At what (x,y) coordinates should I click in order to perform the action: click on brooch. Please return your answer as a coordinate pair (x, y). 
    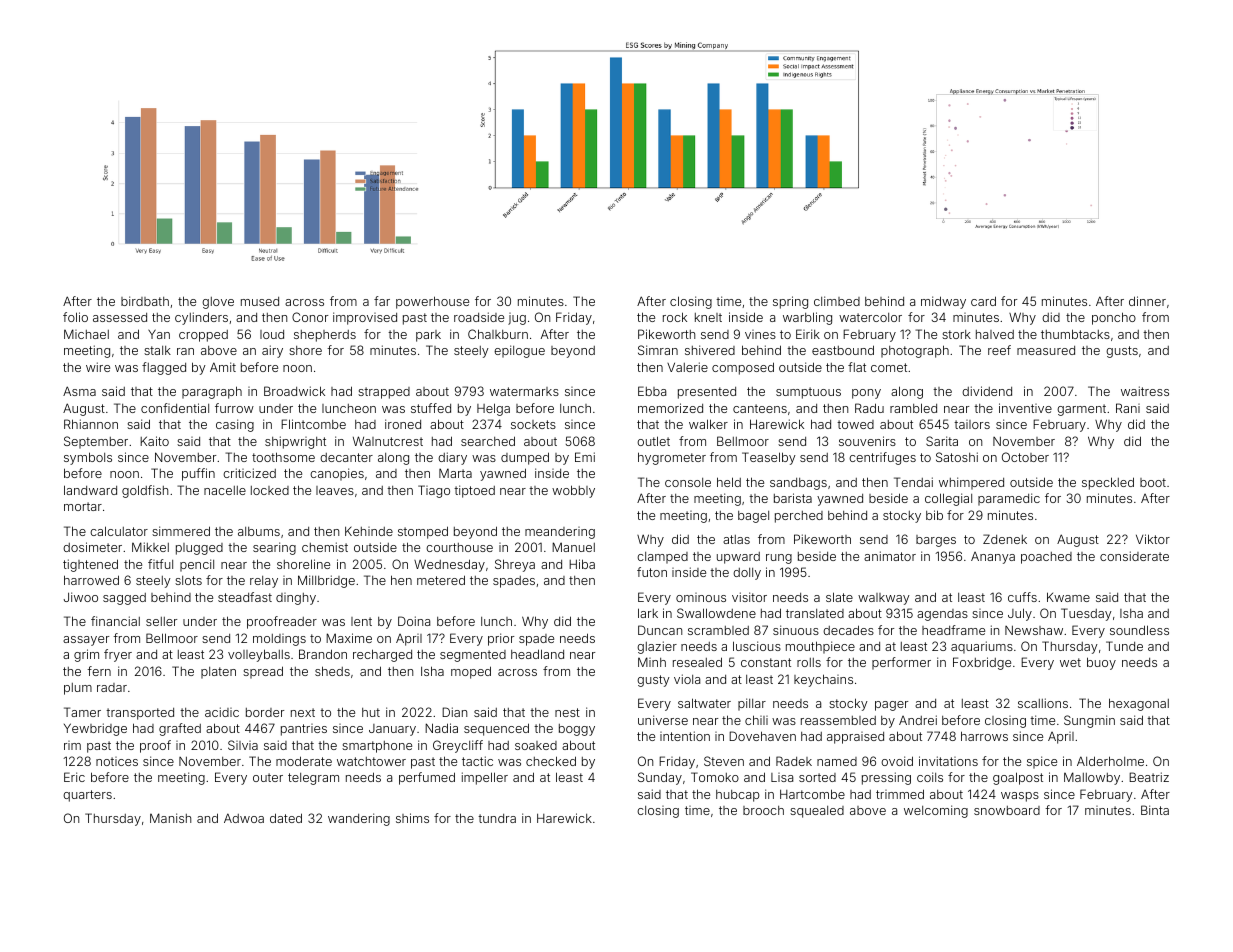
    Looking at the image, I should click on (763, 810).
